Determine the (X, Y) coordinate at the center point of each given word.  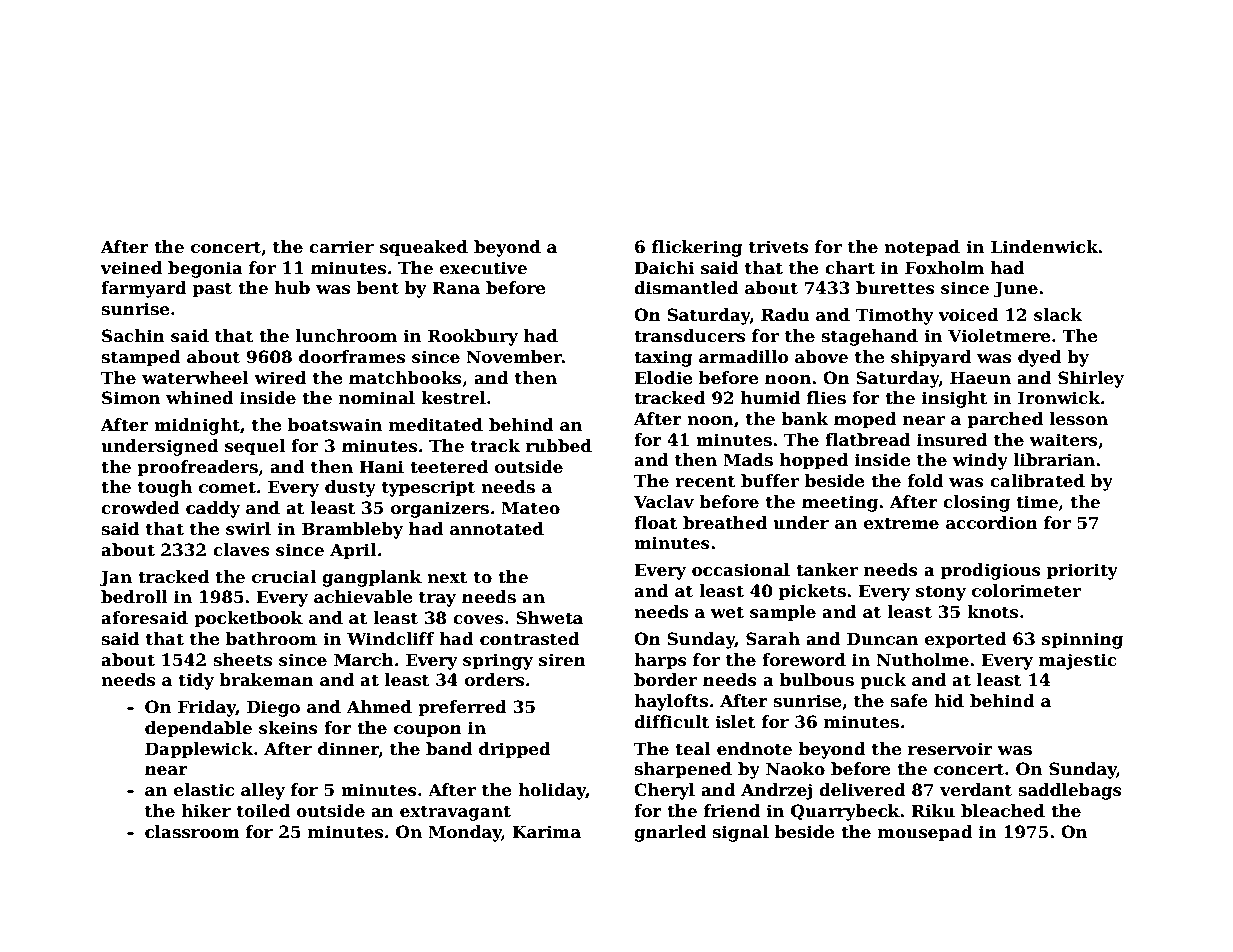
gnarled (670, 833)
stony (941, 593)
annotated (497, 529)
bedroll (134, 597)
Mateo (530, 508)
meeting (840, 503)
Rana (456, 288)
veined (131, 268)
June (1016, 289)
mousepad (925, 833)
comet (227, 487)
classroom (192, 832)
